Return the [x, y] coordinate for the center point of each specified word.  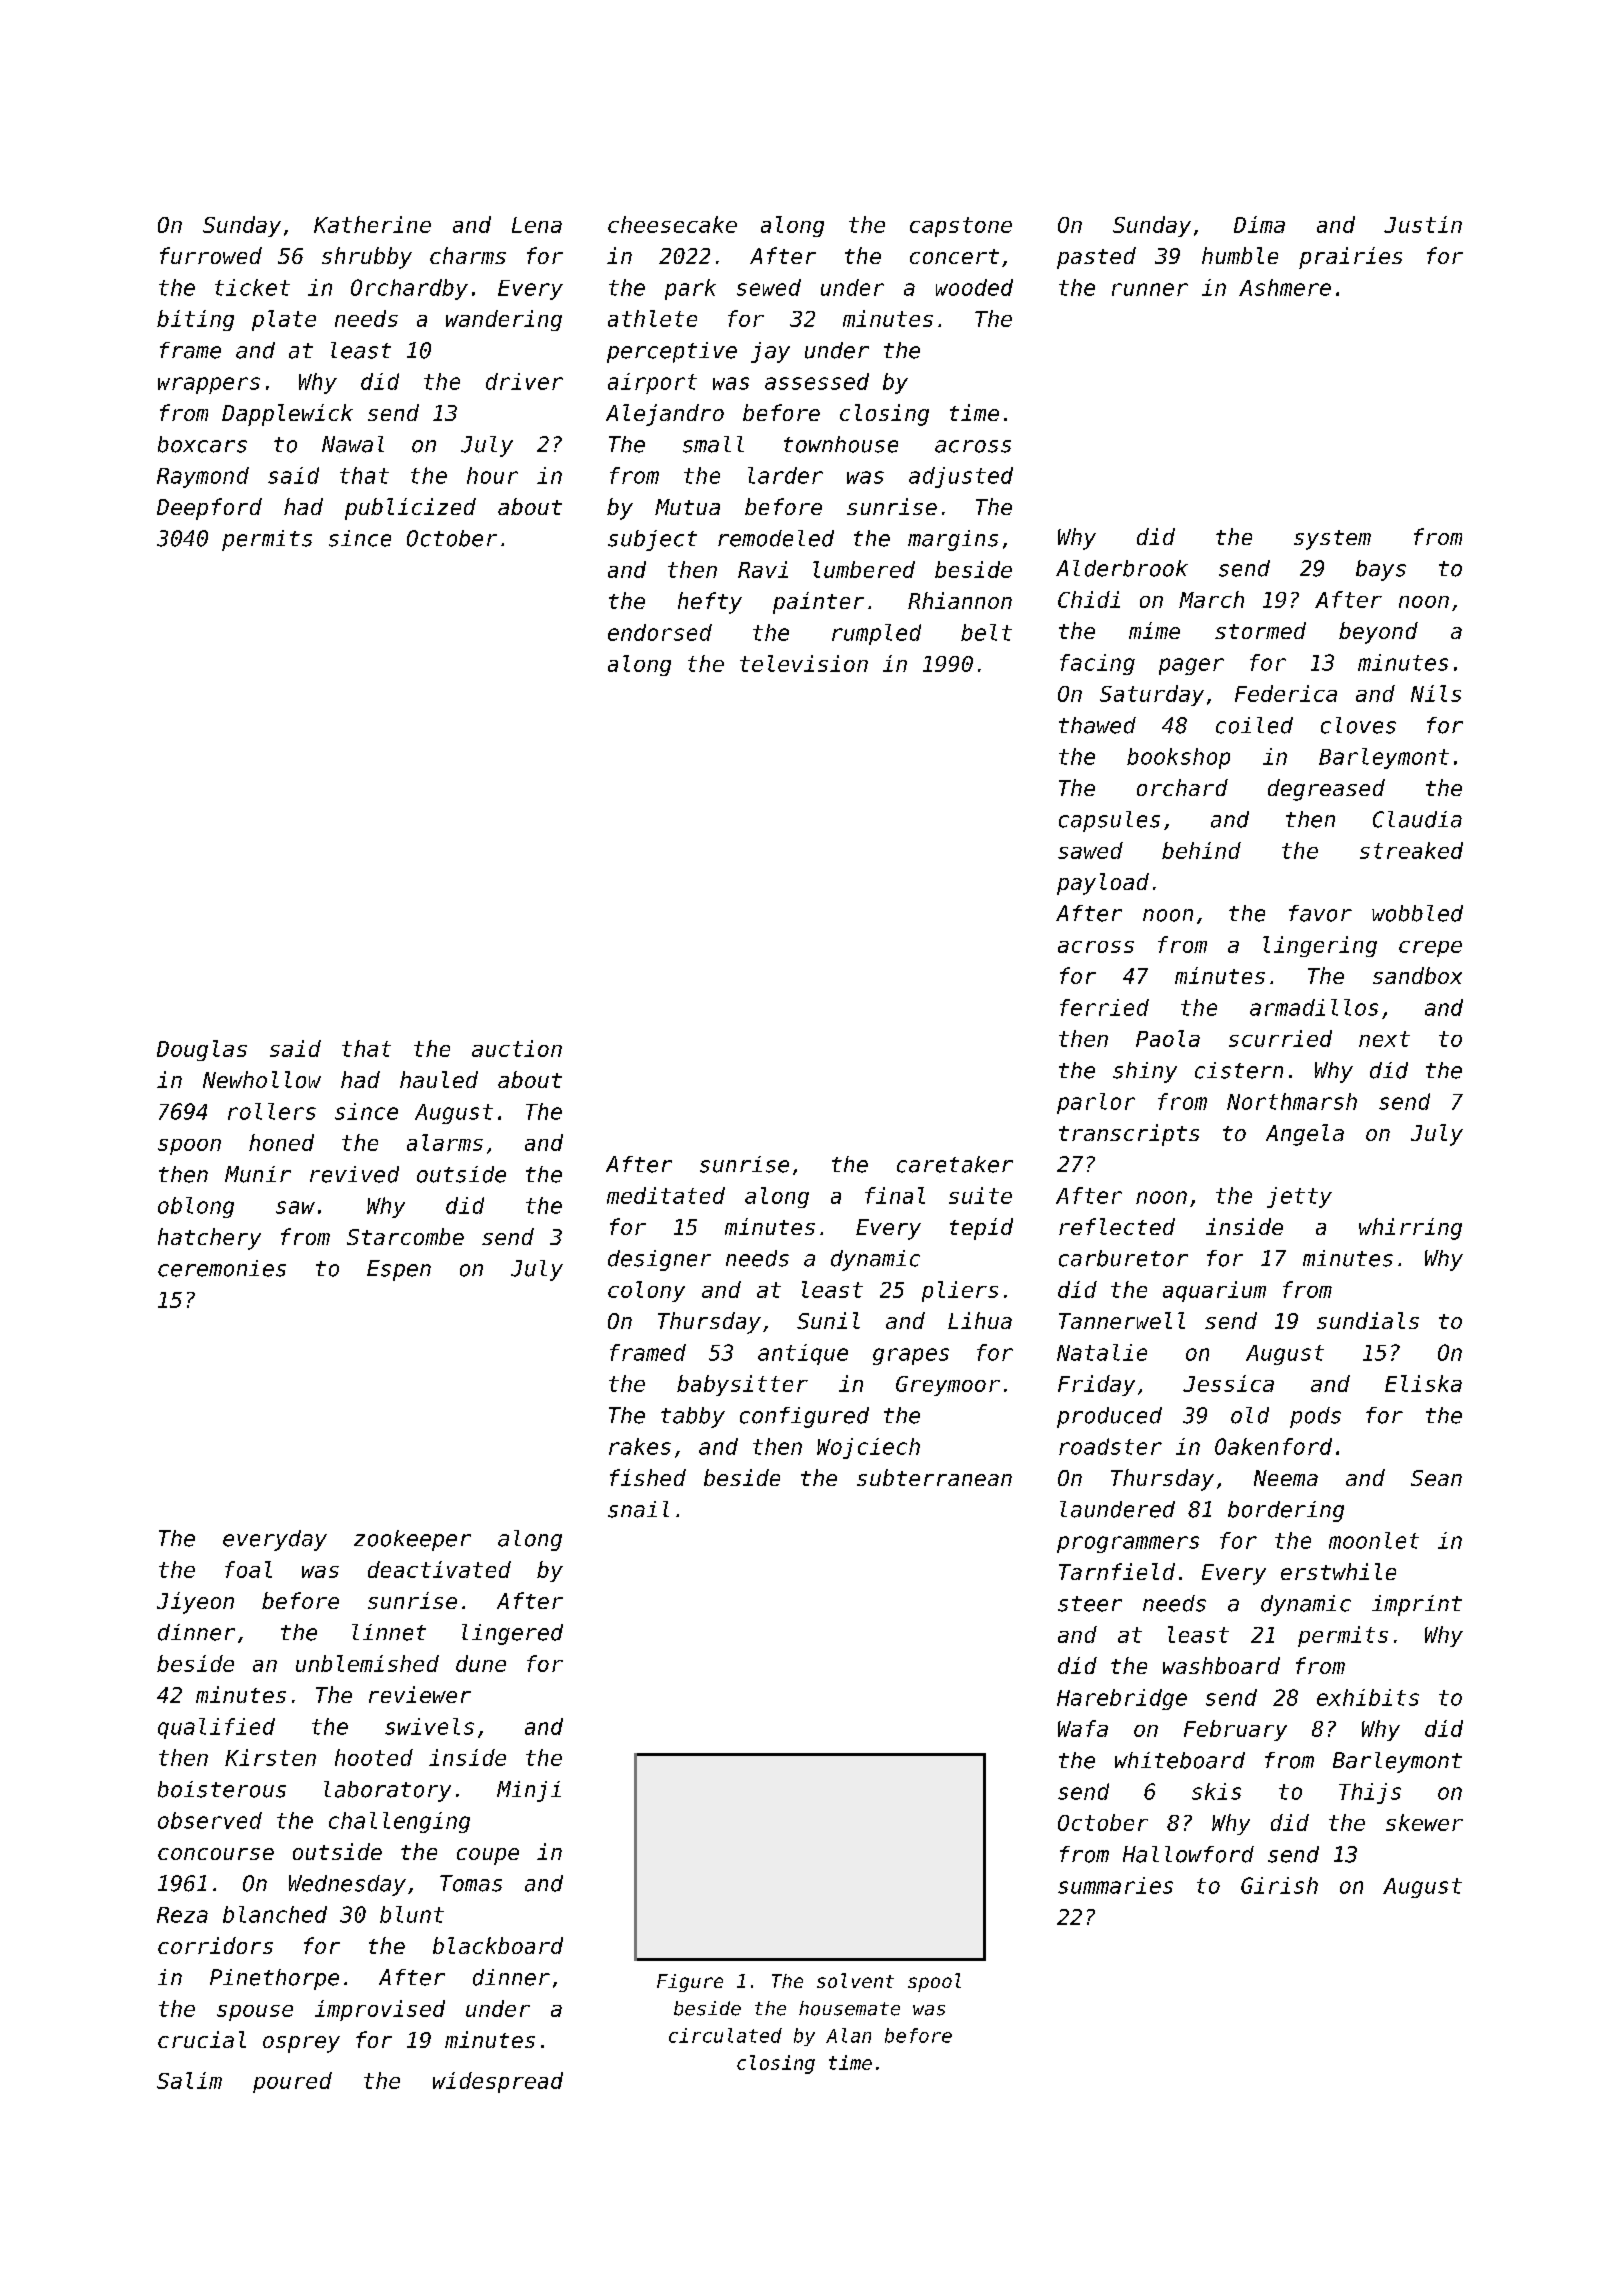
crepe [1430, 949]
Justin [1423, 224]
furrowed [211, 255]
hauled [439, 1079]
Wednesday [347, 1885]
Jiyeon [195, 1603]
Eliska [1423, 1383]
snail [638, 1509]
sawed [1090, 850]
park [690, 289]
